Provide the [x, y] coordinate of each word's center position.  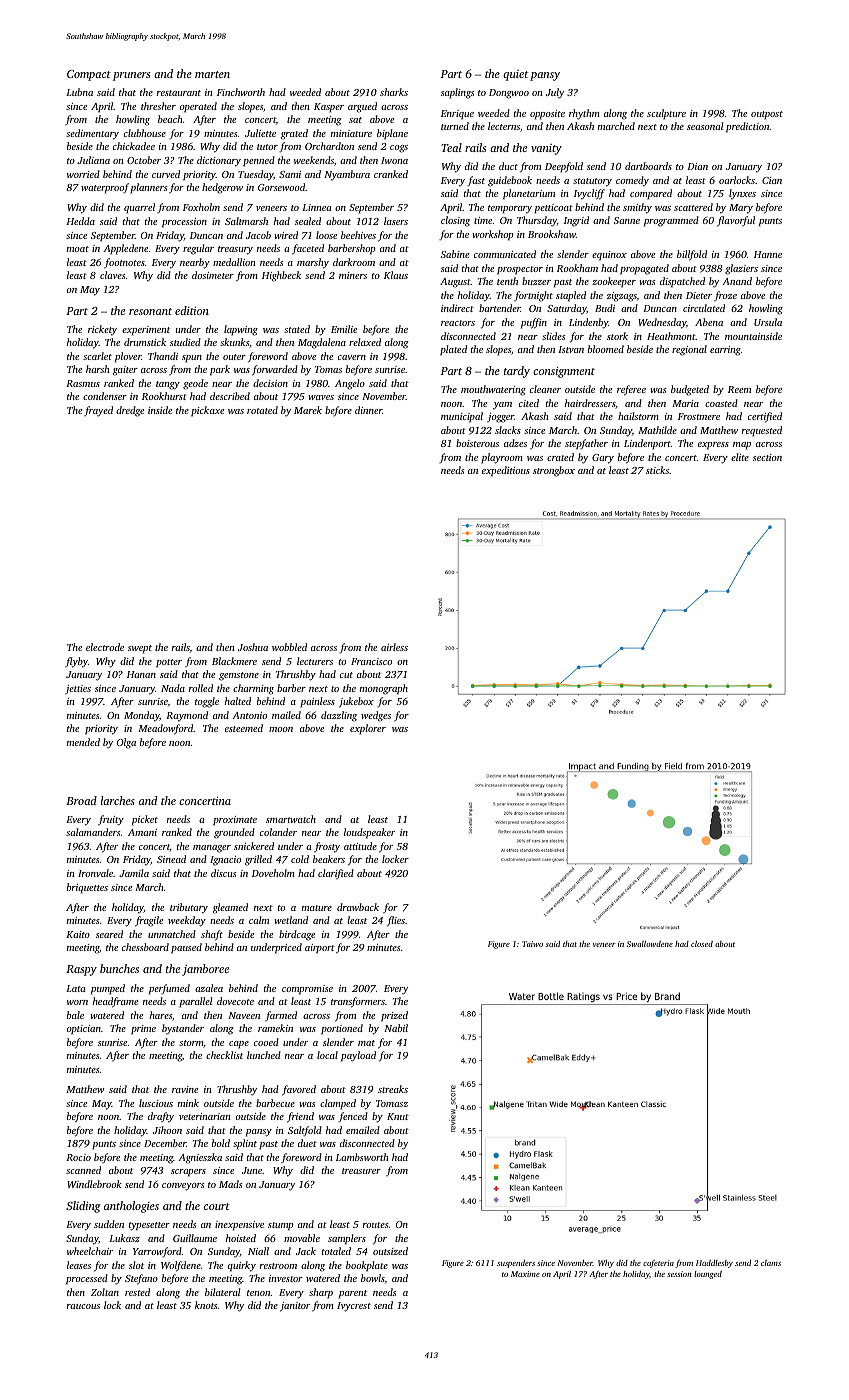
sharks [394, 92]
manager [212, 849]
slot [136, 1265]
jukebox [356, 702]
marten [212, 74]
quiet [515, 75]
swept [140, 649]
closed [702, 944]
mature [317, 908]
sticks [657, 470]
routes [375, 1225]
